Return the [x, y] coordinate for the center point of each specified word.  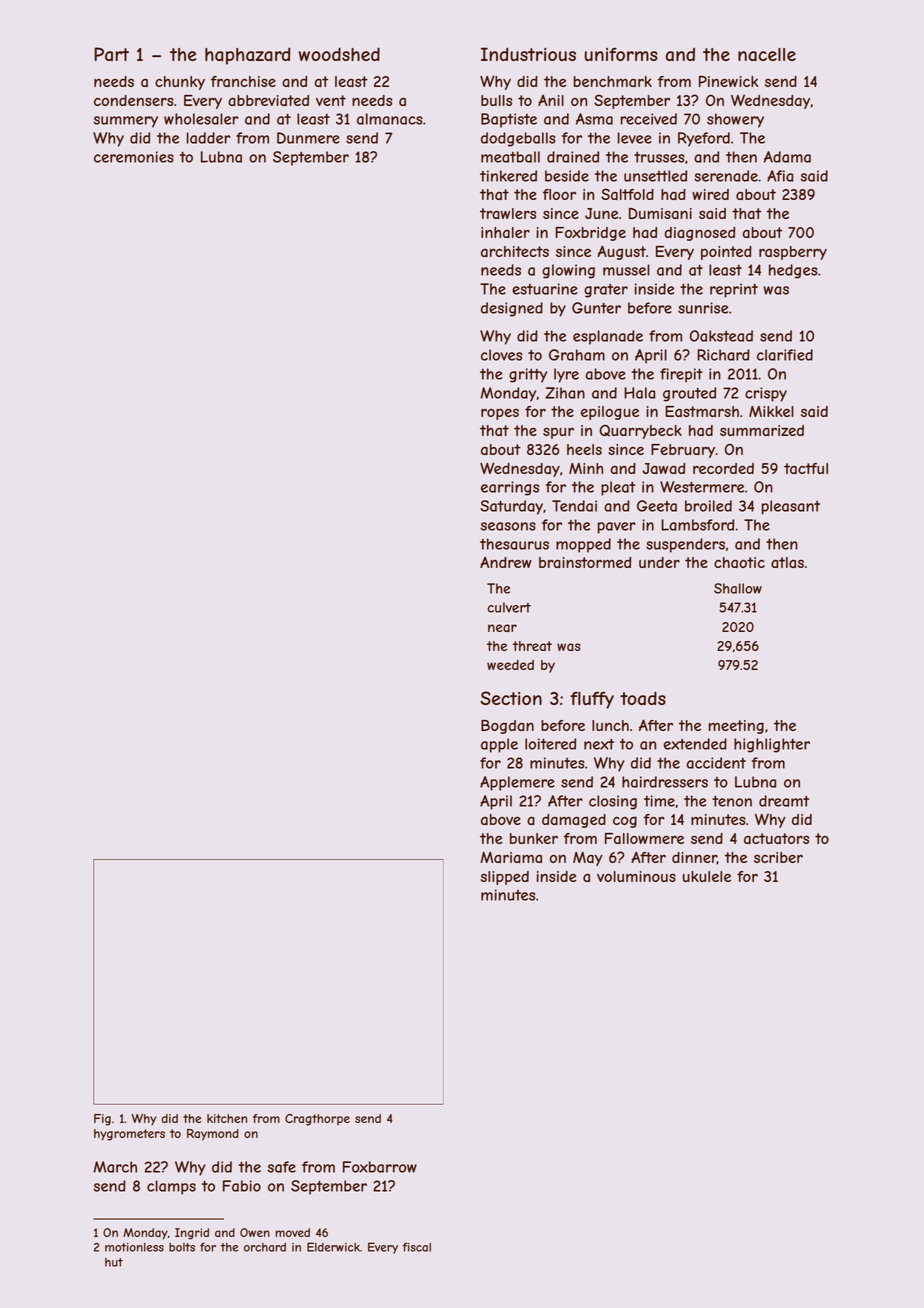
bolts [182, 1247]
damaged [574, 821]
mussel [626, 270]
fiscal [417, 1247]
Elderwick [333, 1247]
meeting [736, 727]
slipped [505, 878]
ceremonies [134, 157]
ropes [500, 414]
